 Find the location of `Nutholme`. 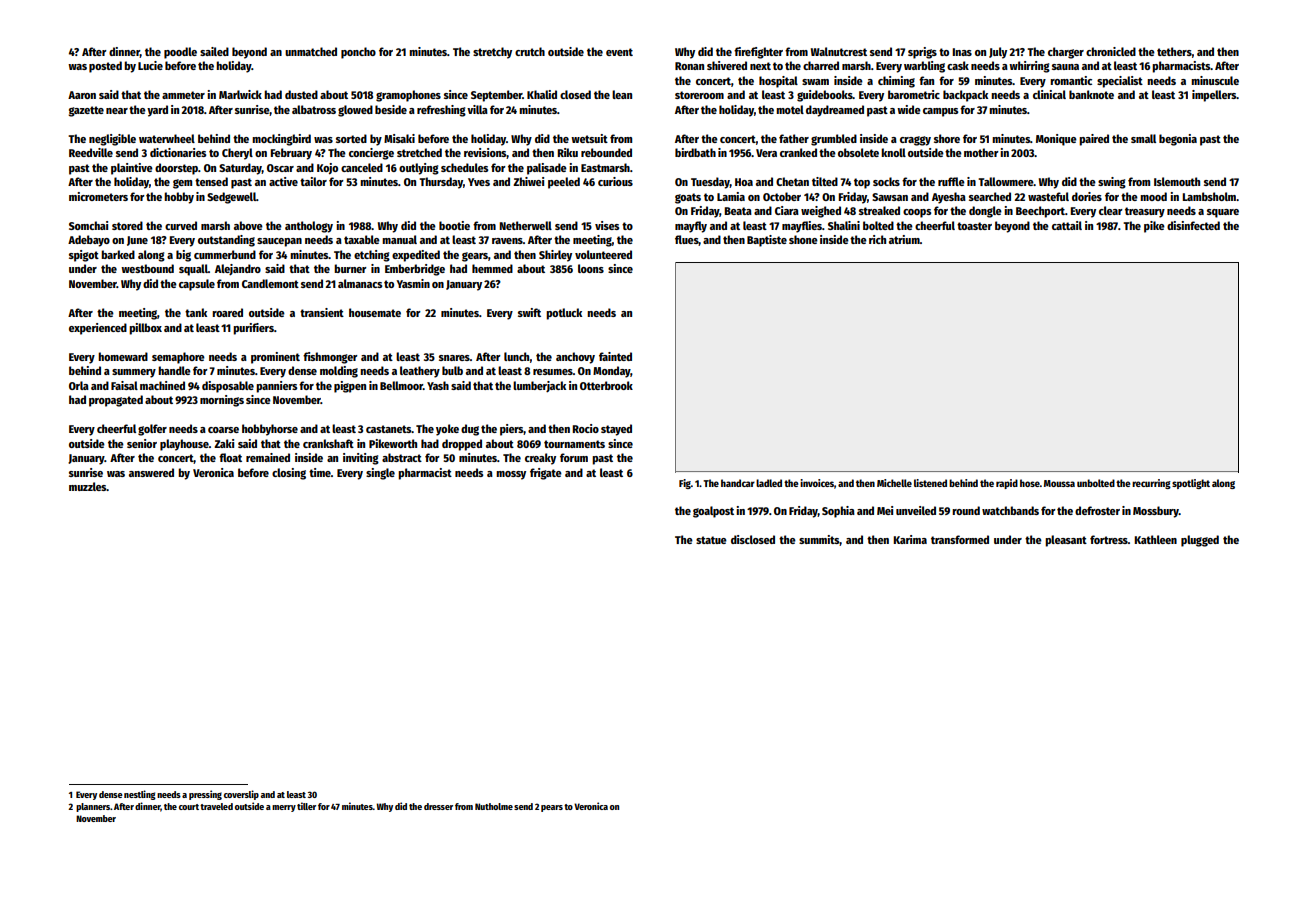

Nutholme is located at coordinates (494, 806).
